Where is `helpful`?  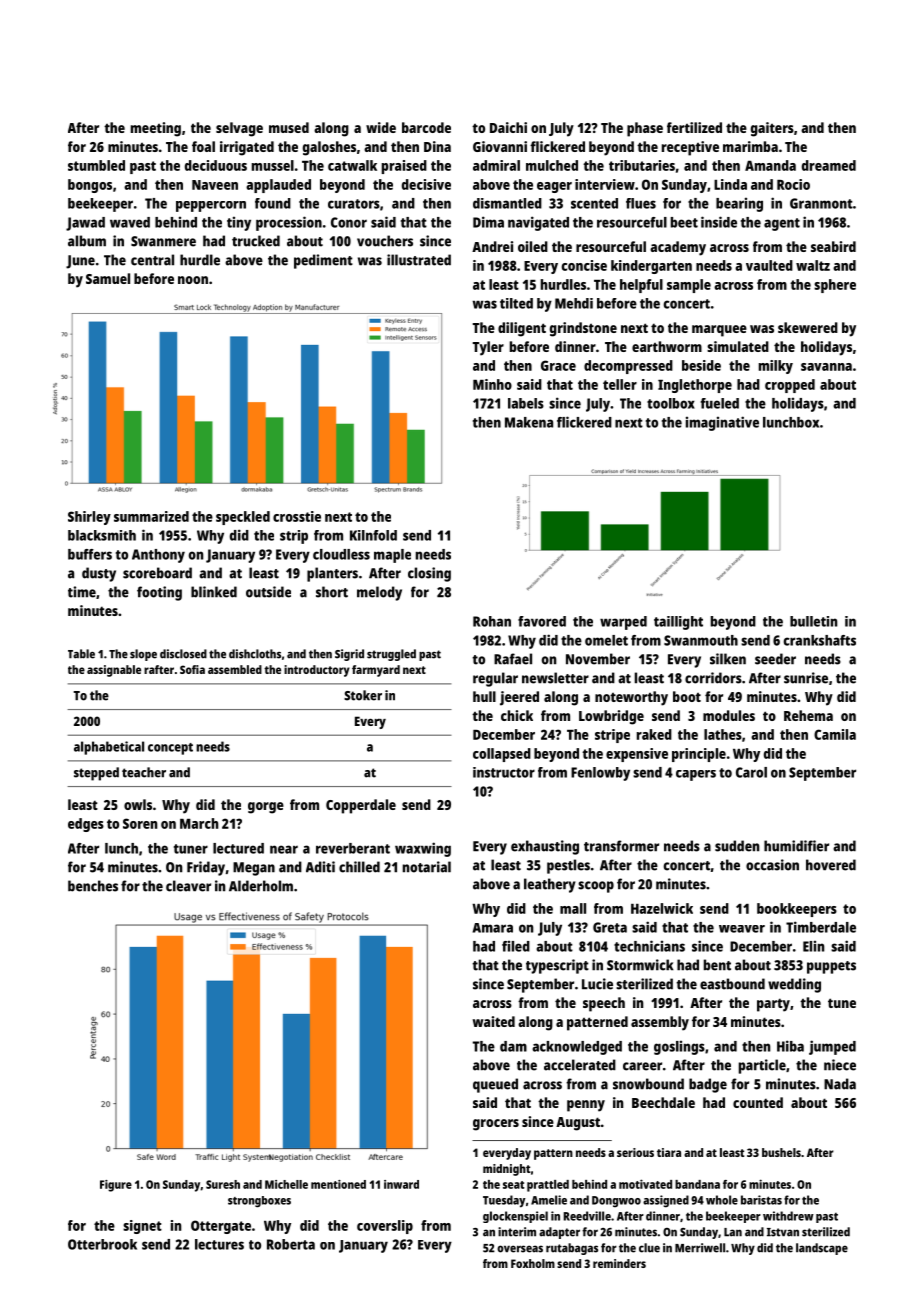 helpful is located at coordinates (641, 286).
